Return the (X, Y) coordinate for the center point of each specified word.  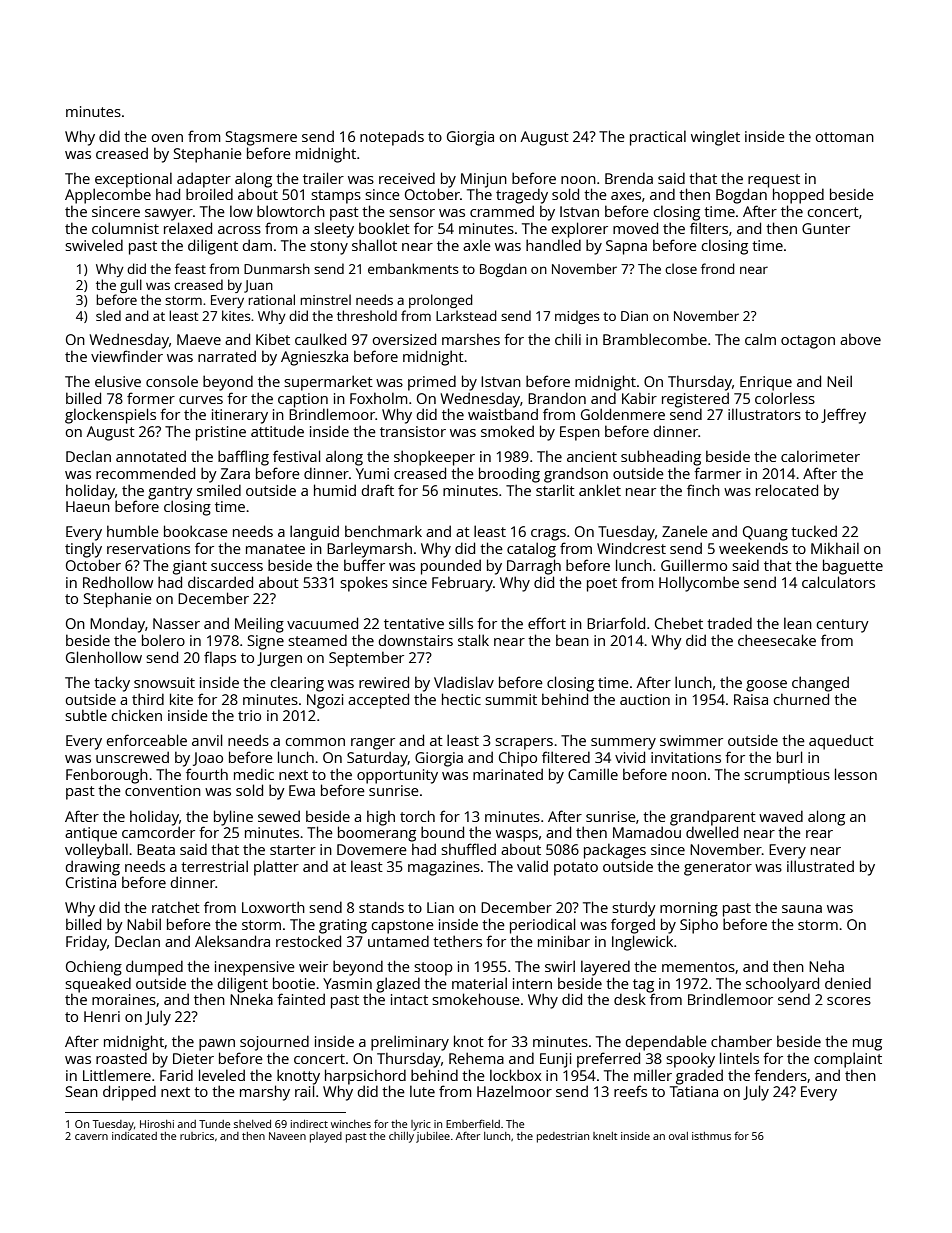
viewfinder (127, 356)
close (681, 268)
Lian (440, 907)
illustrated (820, 866)
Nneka (251, 999)
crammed (502, 211)
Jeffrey (843, 416)
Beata (156, 849)
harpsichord (365, 1077)
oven (167, 138)
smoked (507, 431)
